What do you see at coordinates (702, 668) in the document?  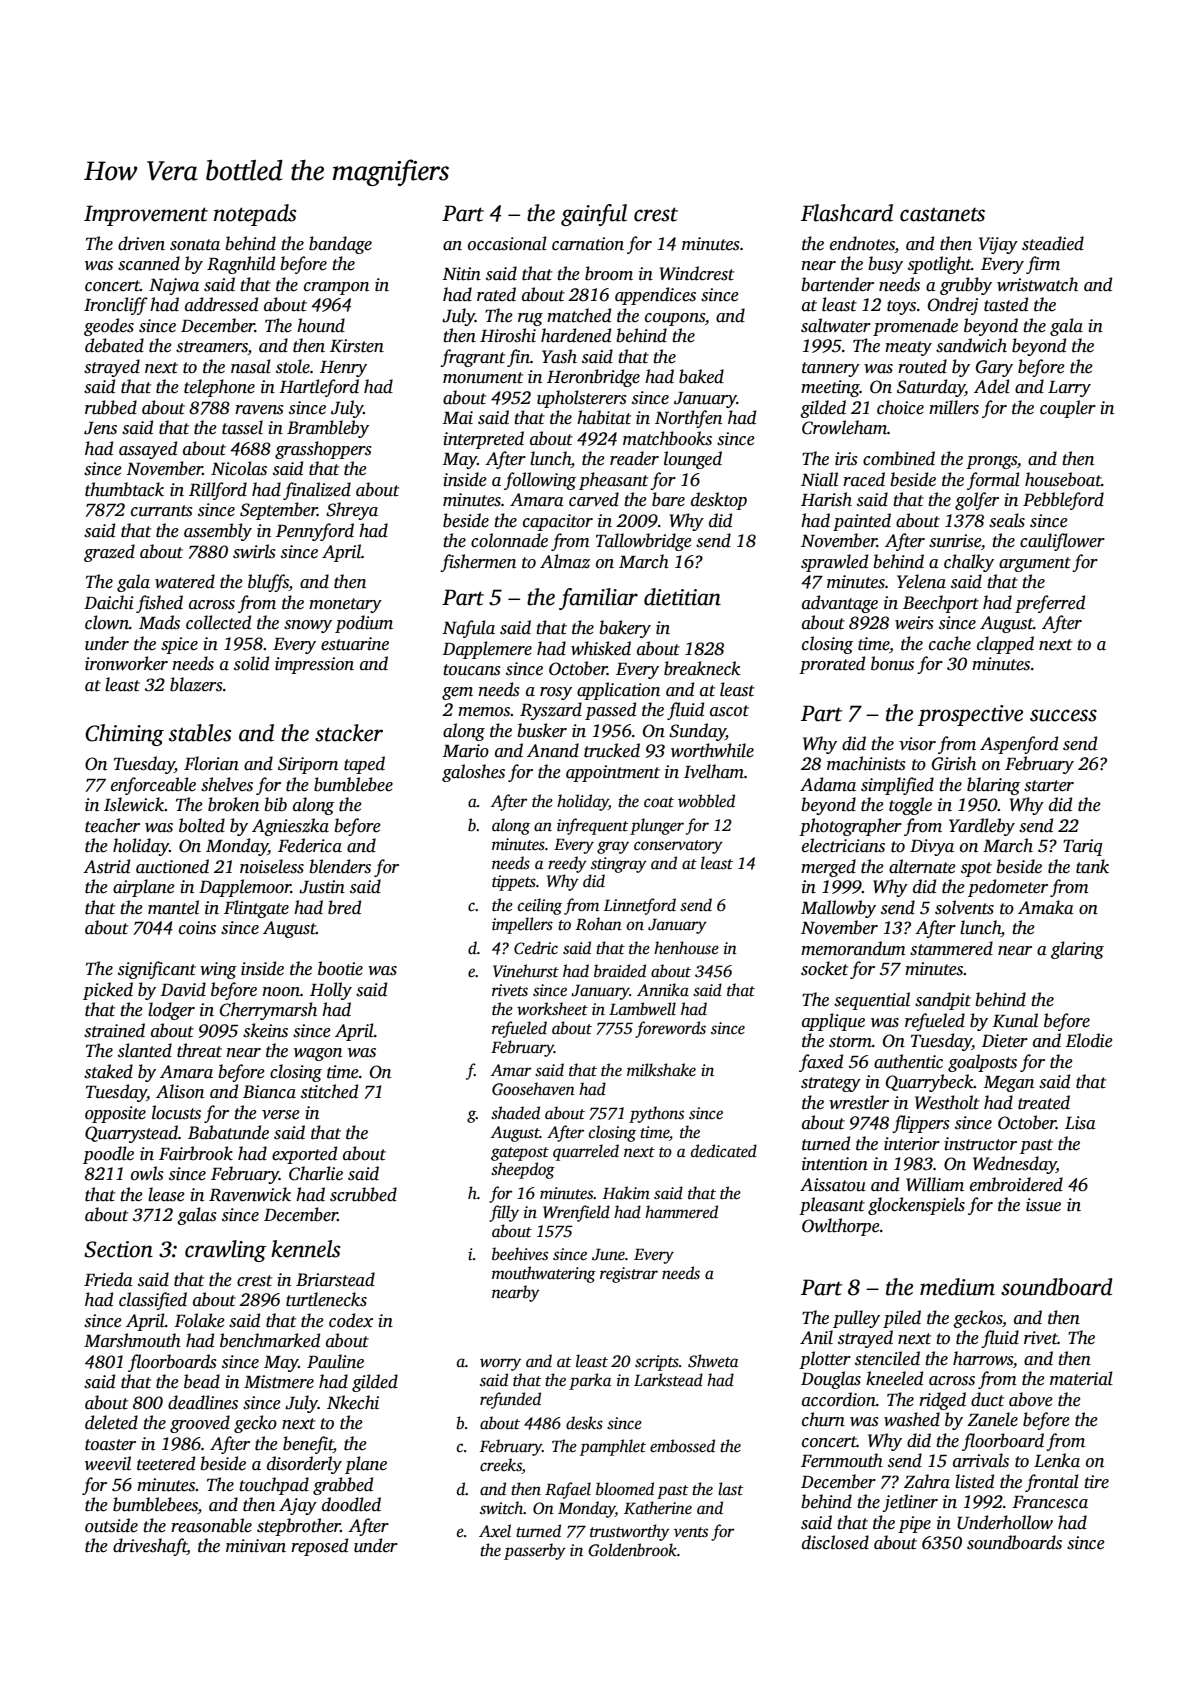 I see `breakneck` at bounding box center [702, 668].
